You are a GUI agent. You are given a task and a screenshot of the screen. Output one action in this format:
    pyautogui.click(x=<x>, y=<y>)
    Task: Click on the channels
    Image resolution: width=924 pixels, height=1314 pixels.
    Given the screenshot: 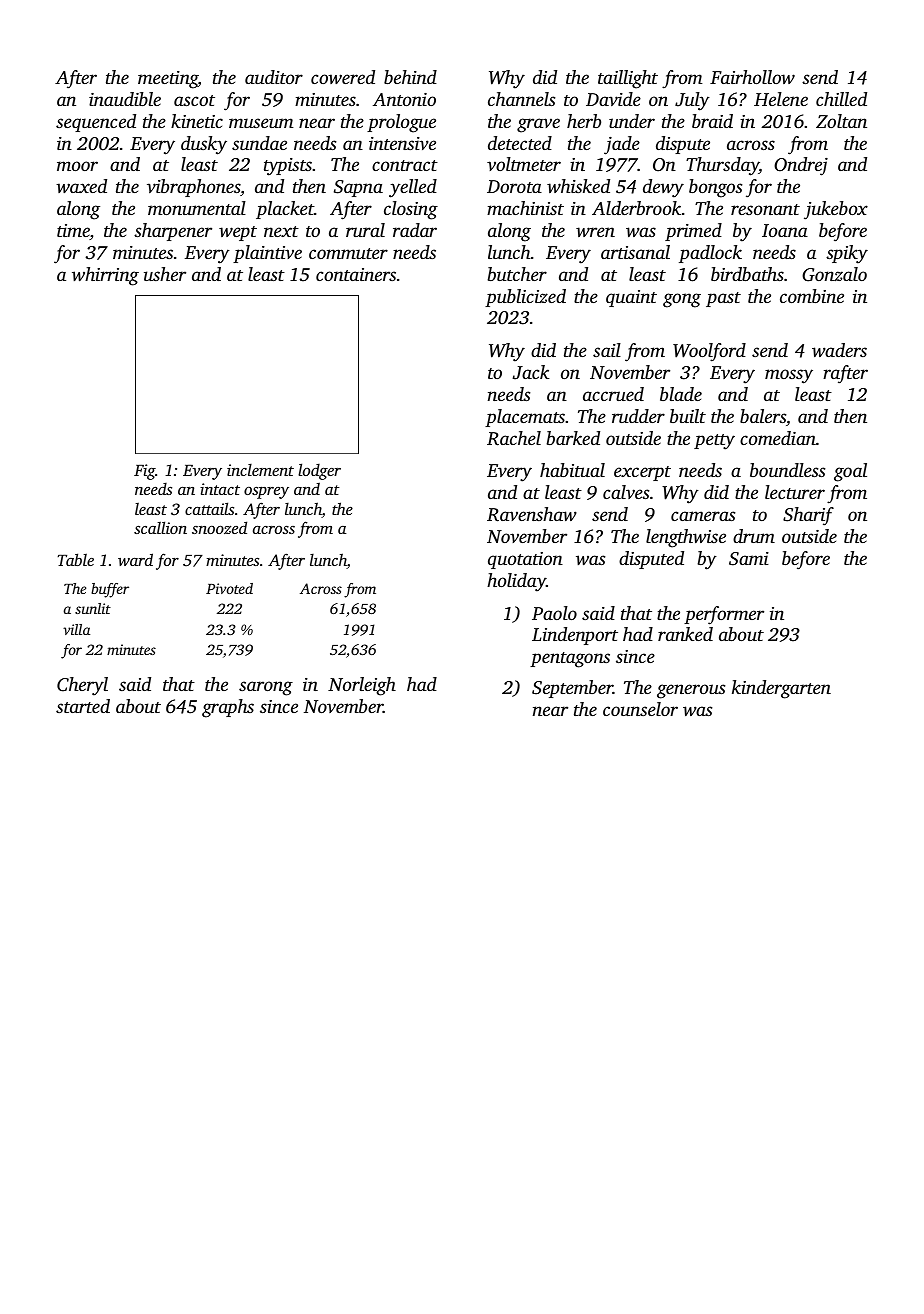 What is the action you would take?
    pyautogui.click(x=521, y=99)
